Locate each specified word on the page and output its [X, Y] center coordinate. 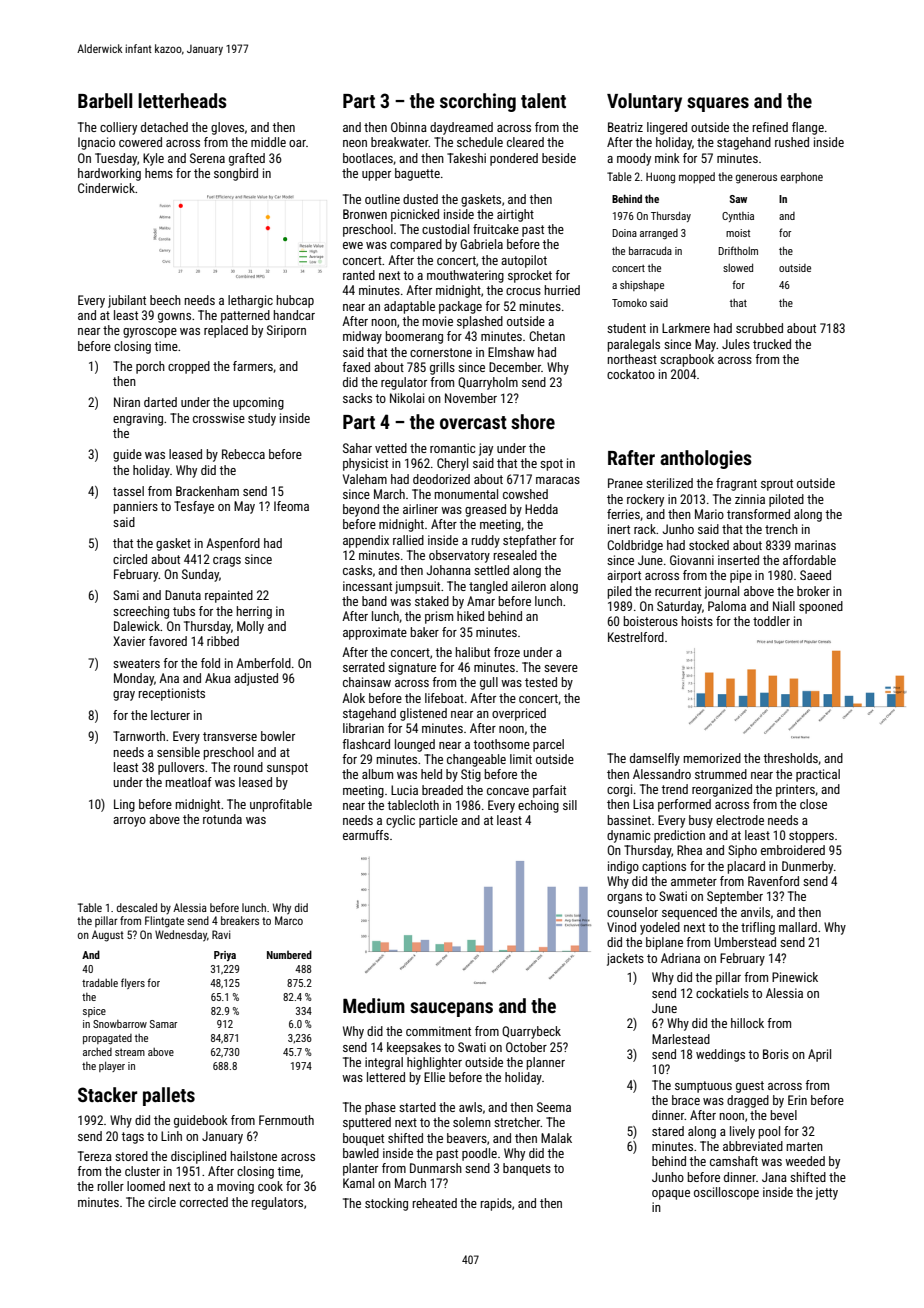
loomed [146, 1186]
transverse [230, 736]
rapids [496, 1204]
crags [227, 562]
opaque [671, 1195]
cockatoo [631, 374]
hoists [697, 621]
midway [362, 337]
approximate [375, 633]
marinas [815, 545]
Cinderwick [106, 188]
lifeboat [444, 698]
